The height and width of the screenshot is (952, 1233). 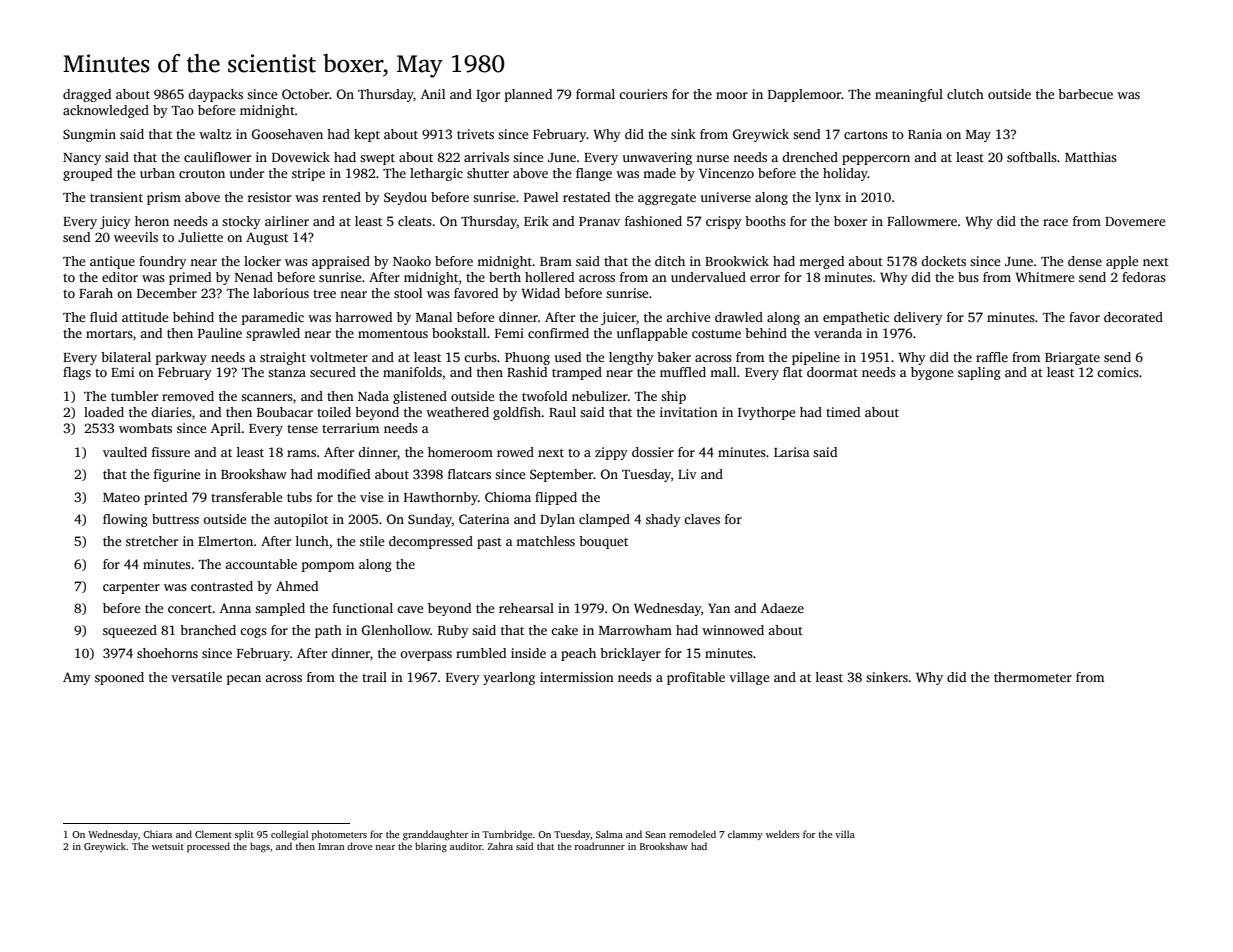 What do you see at coordinates (556, 498) in the screenshot?
I see `flipped` at bounding box center [556, 498].
